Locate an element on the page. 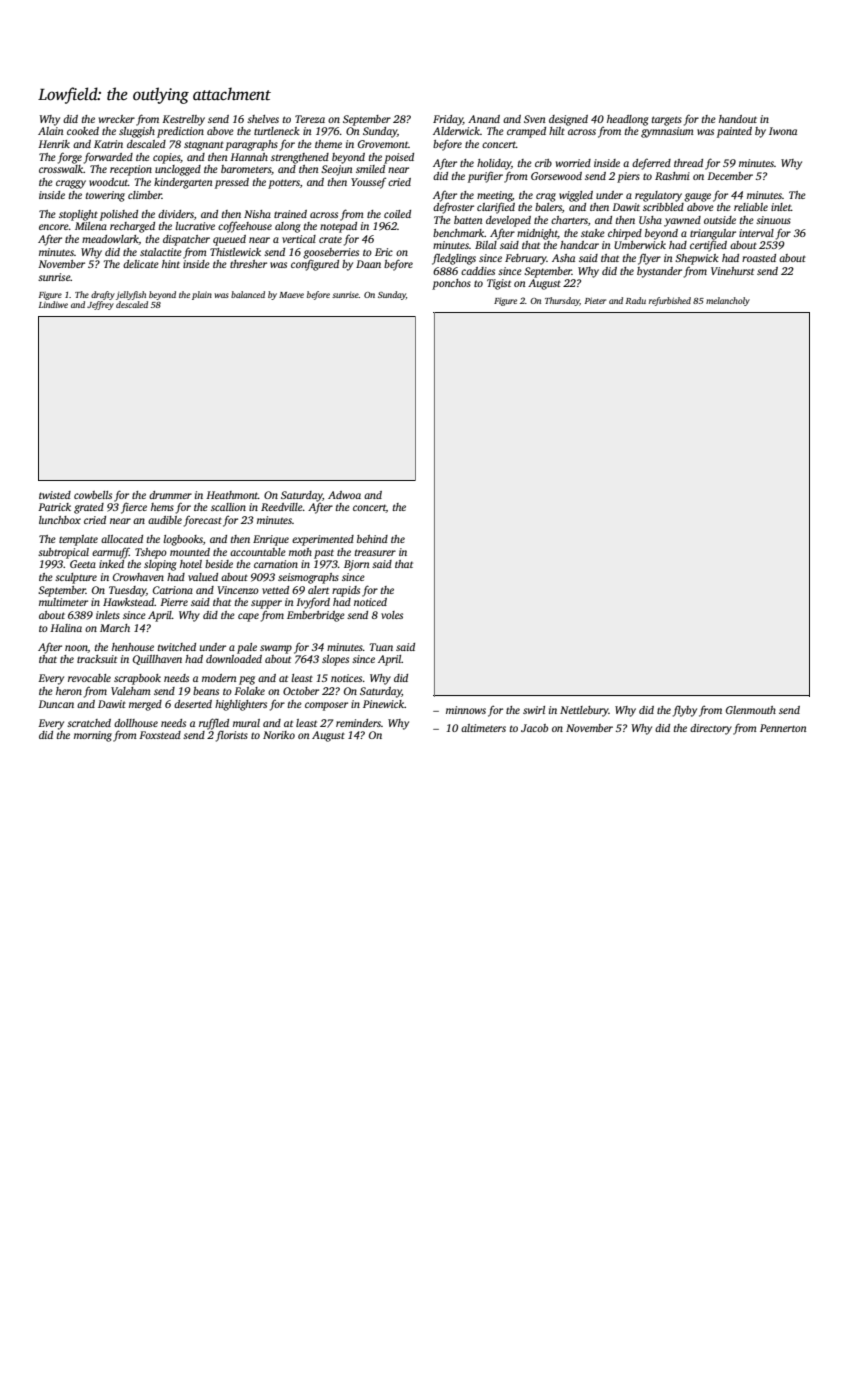  twisted is located at coordinates (55, 495).
